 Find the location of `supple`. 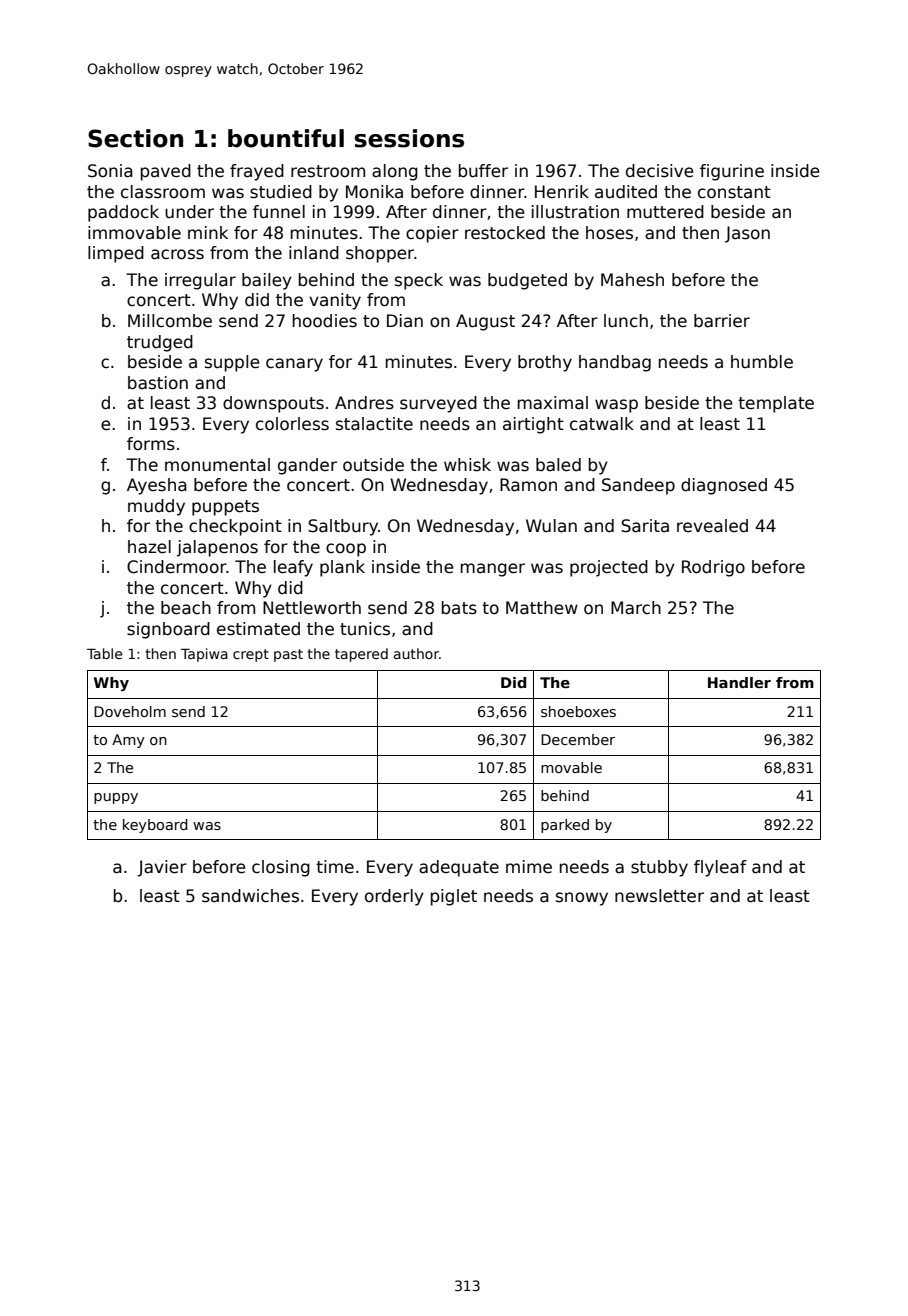

supple is located at coordinates (232, 363).
